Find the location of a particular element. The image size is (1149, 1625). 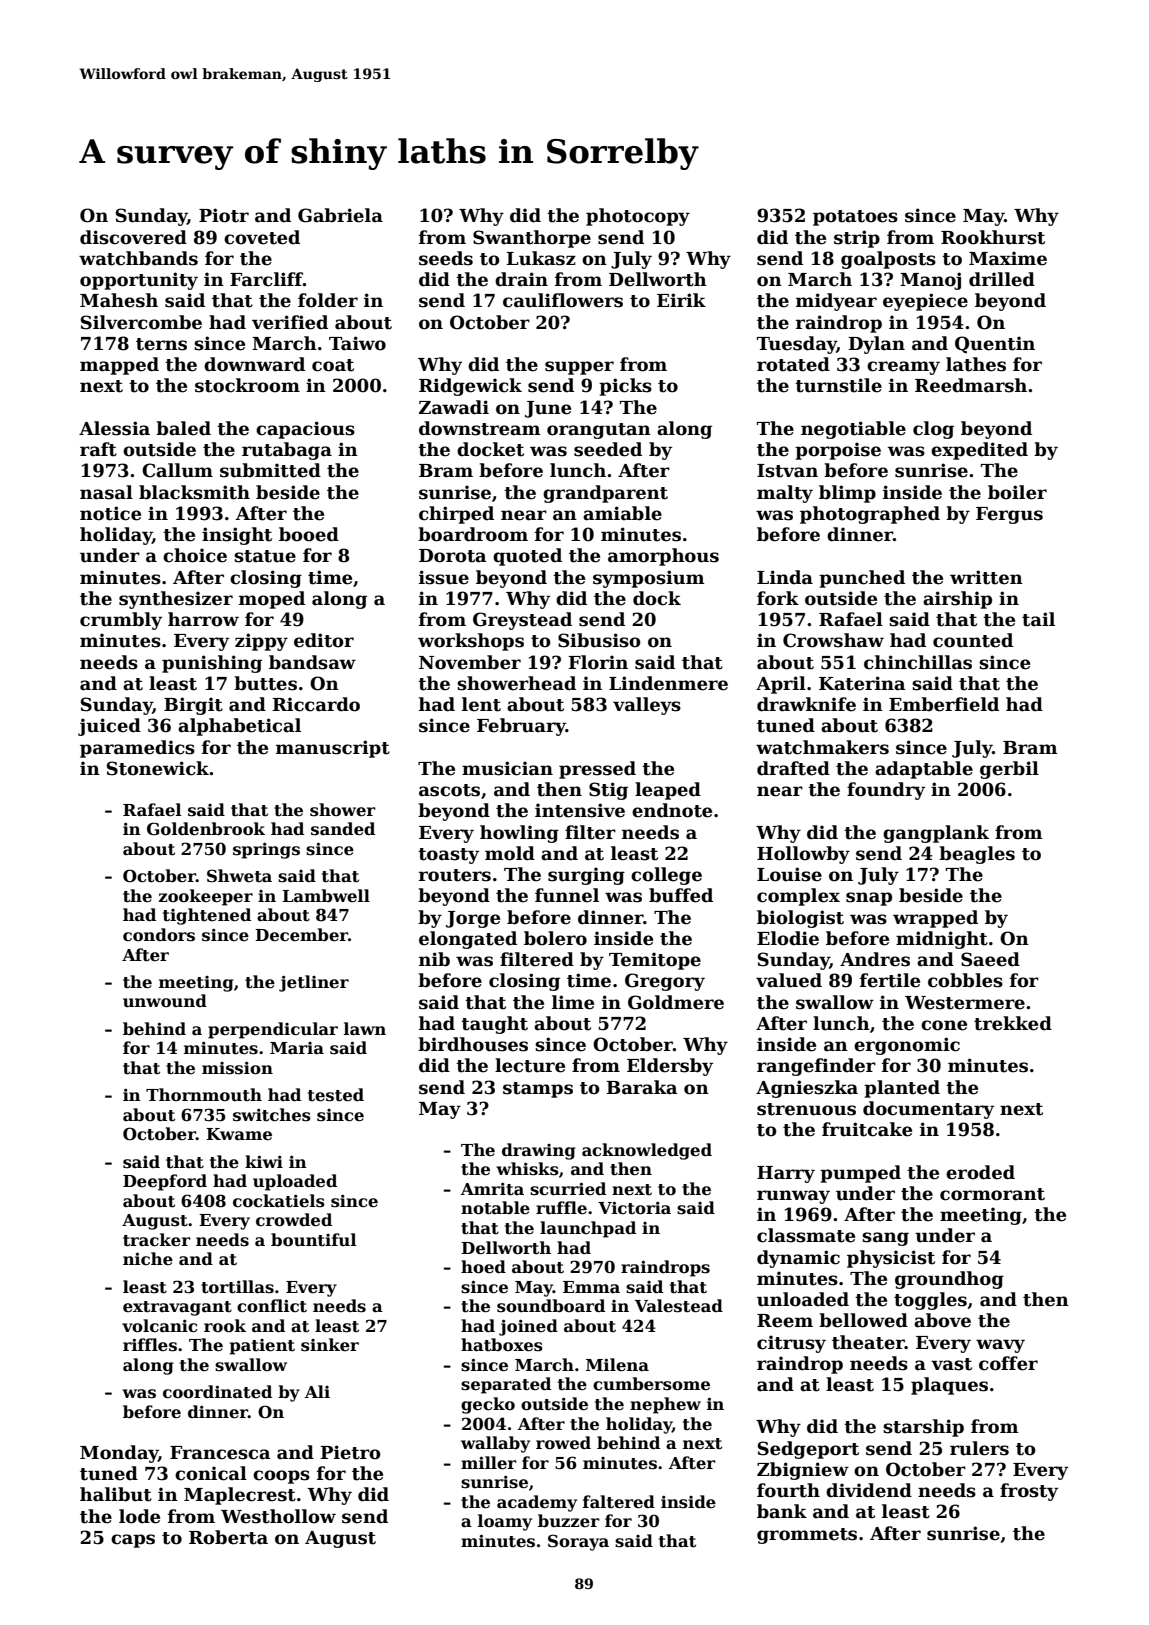

Roberta is located at coordinates (228, 1537).
